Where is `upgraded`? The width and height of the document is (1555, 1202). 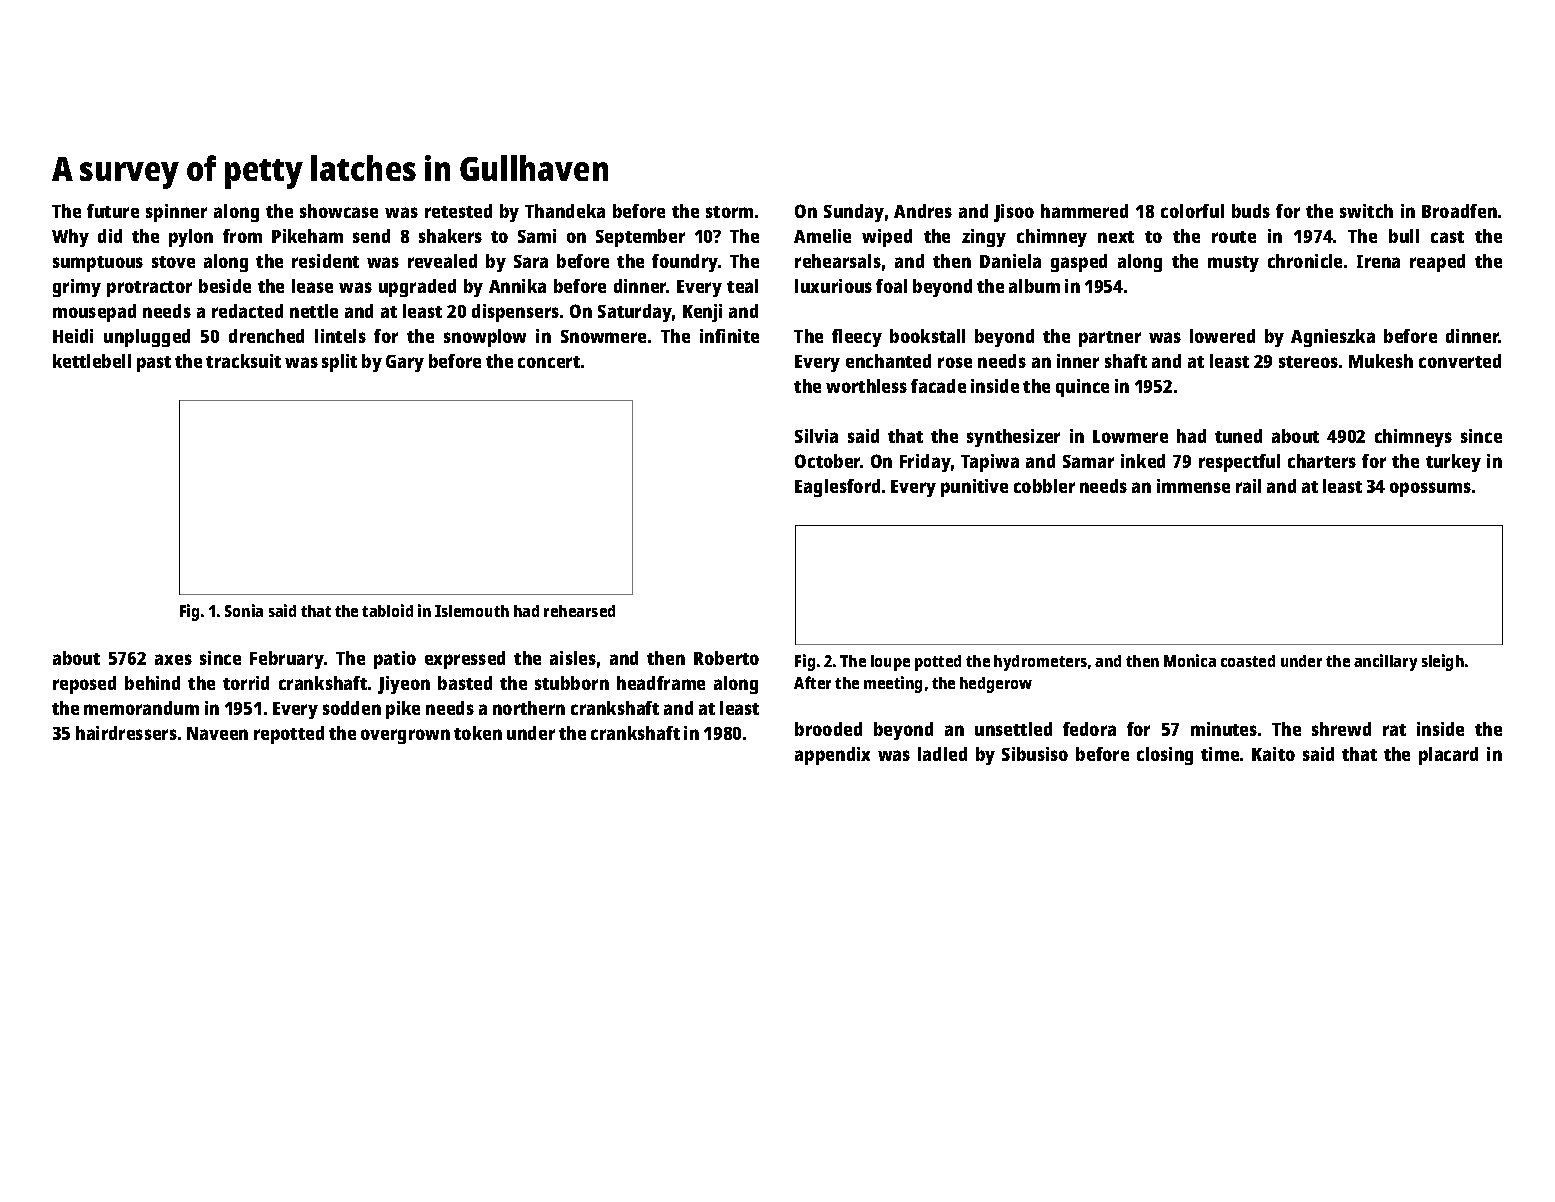
upgraded is located at coordinates (417, 288).
